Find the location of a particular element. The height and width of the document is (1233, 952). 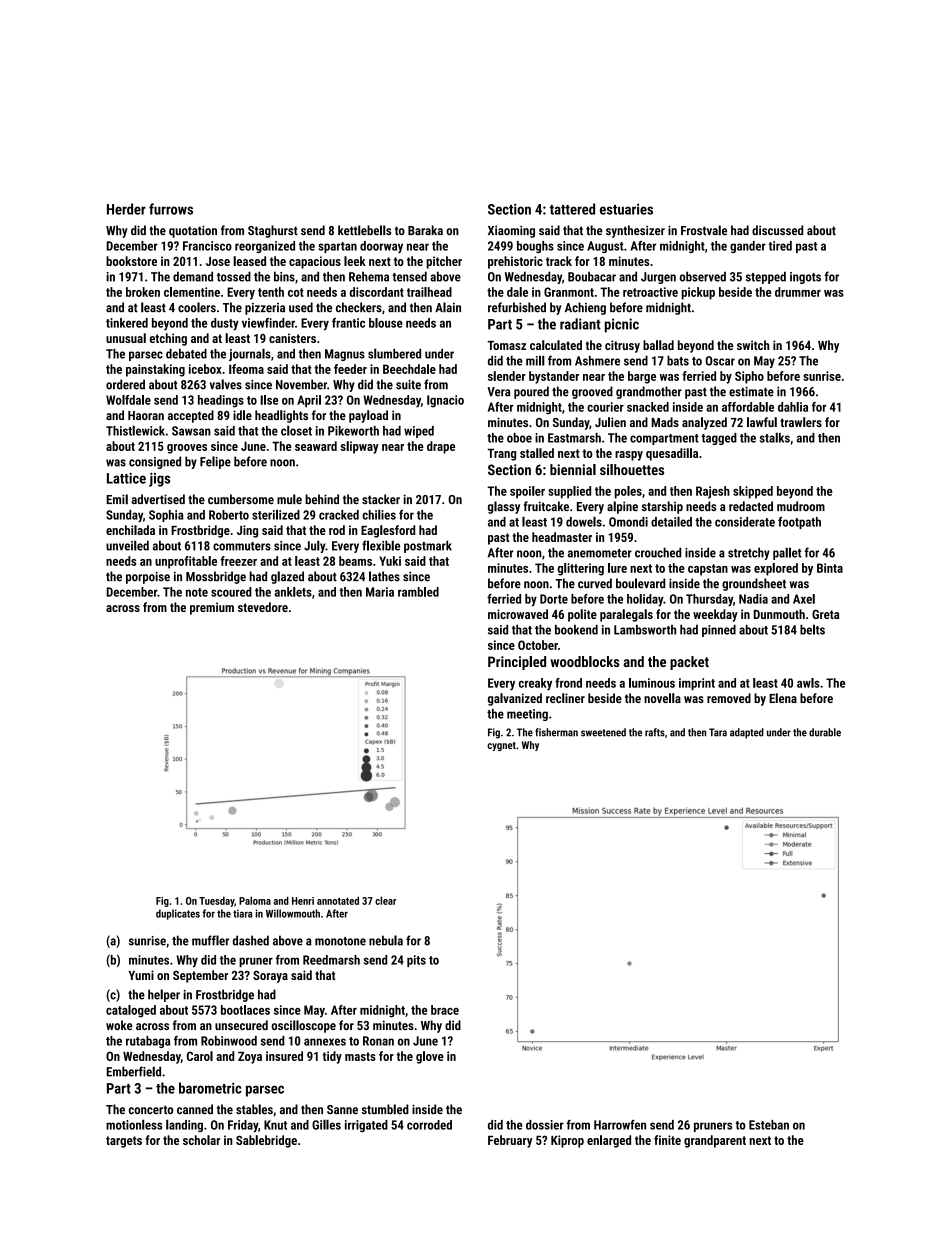

Xiaoming is located at coordinates (511, 231).
